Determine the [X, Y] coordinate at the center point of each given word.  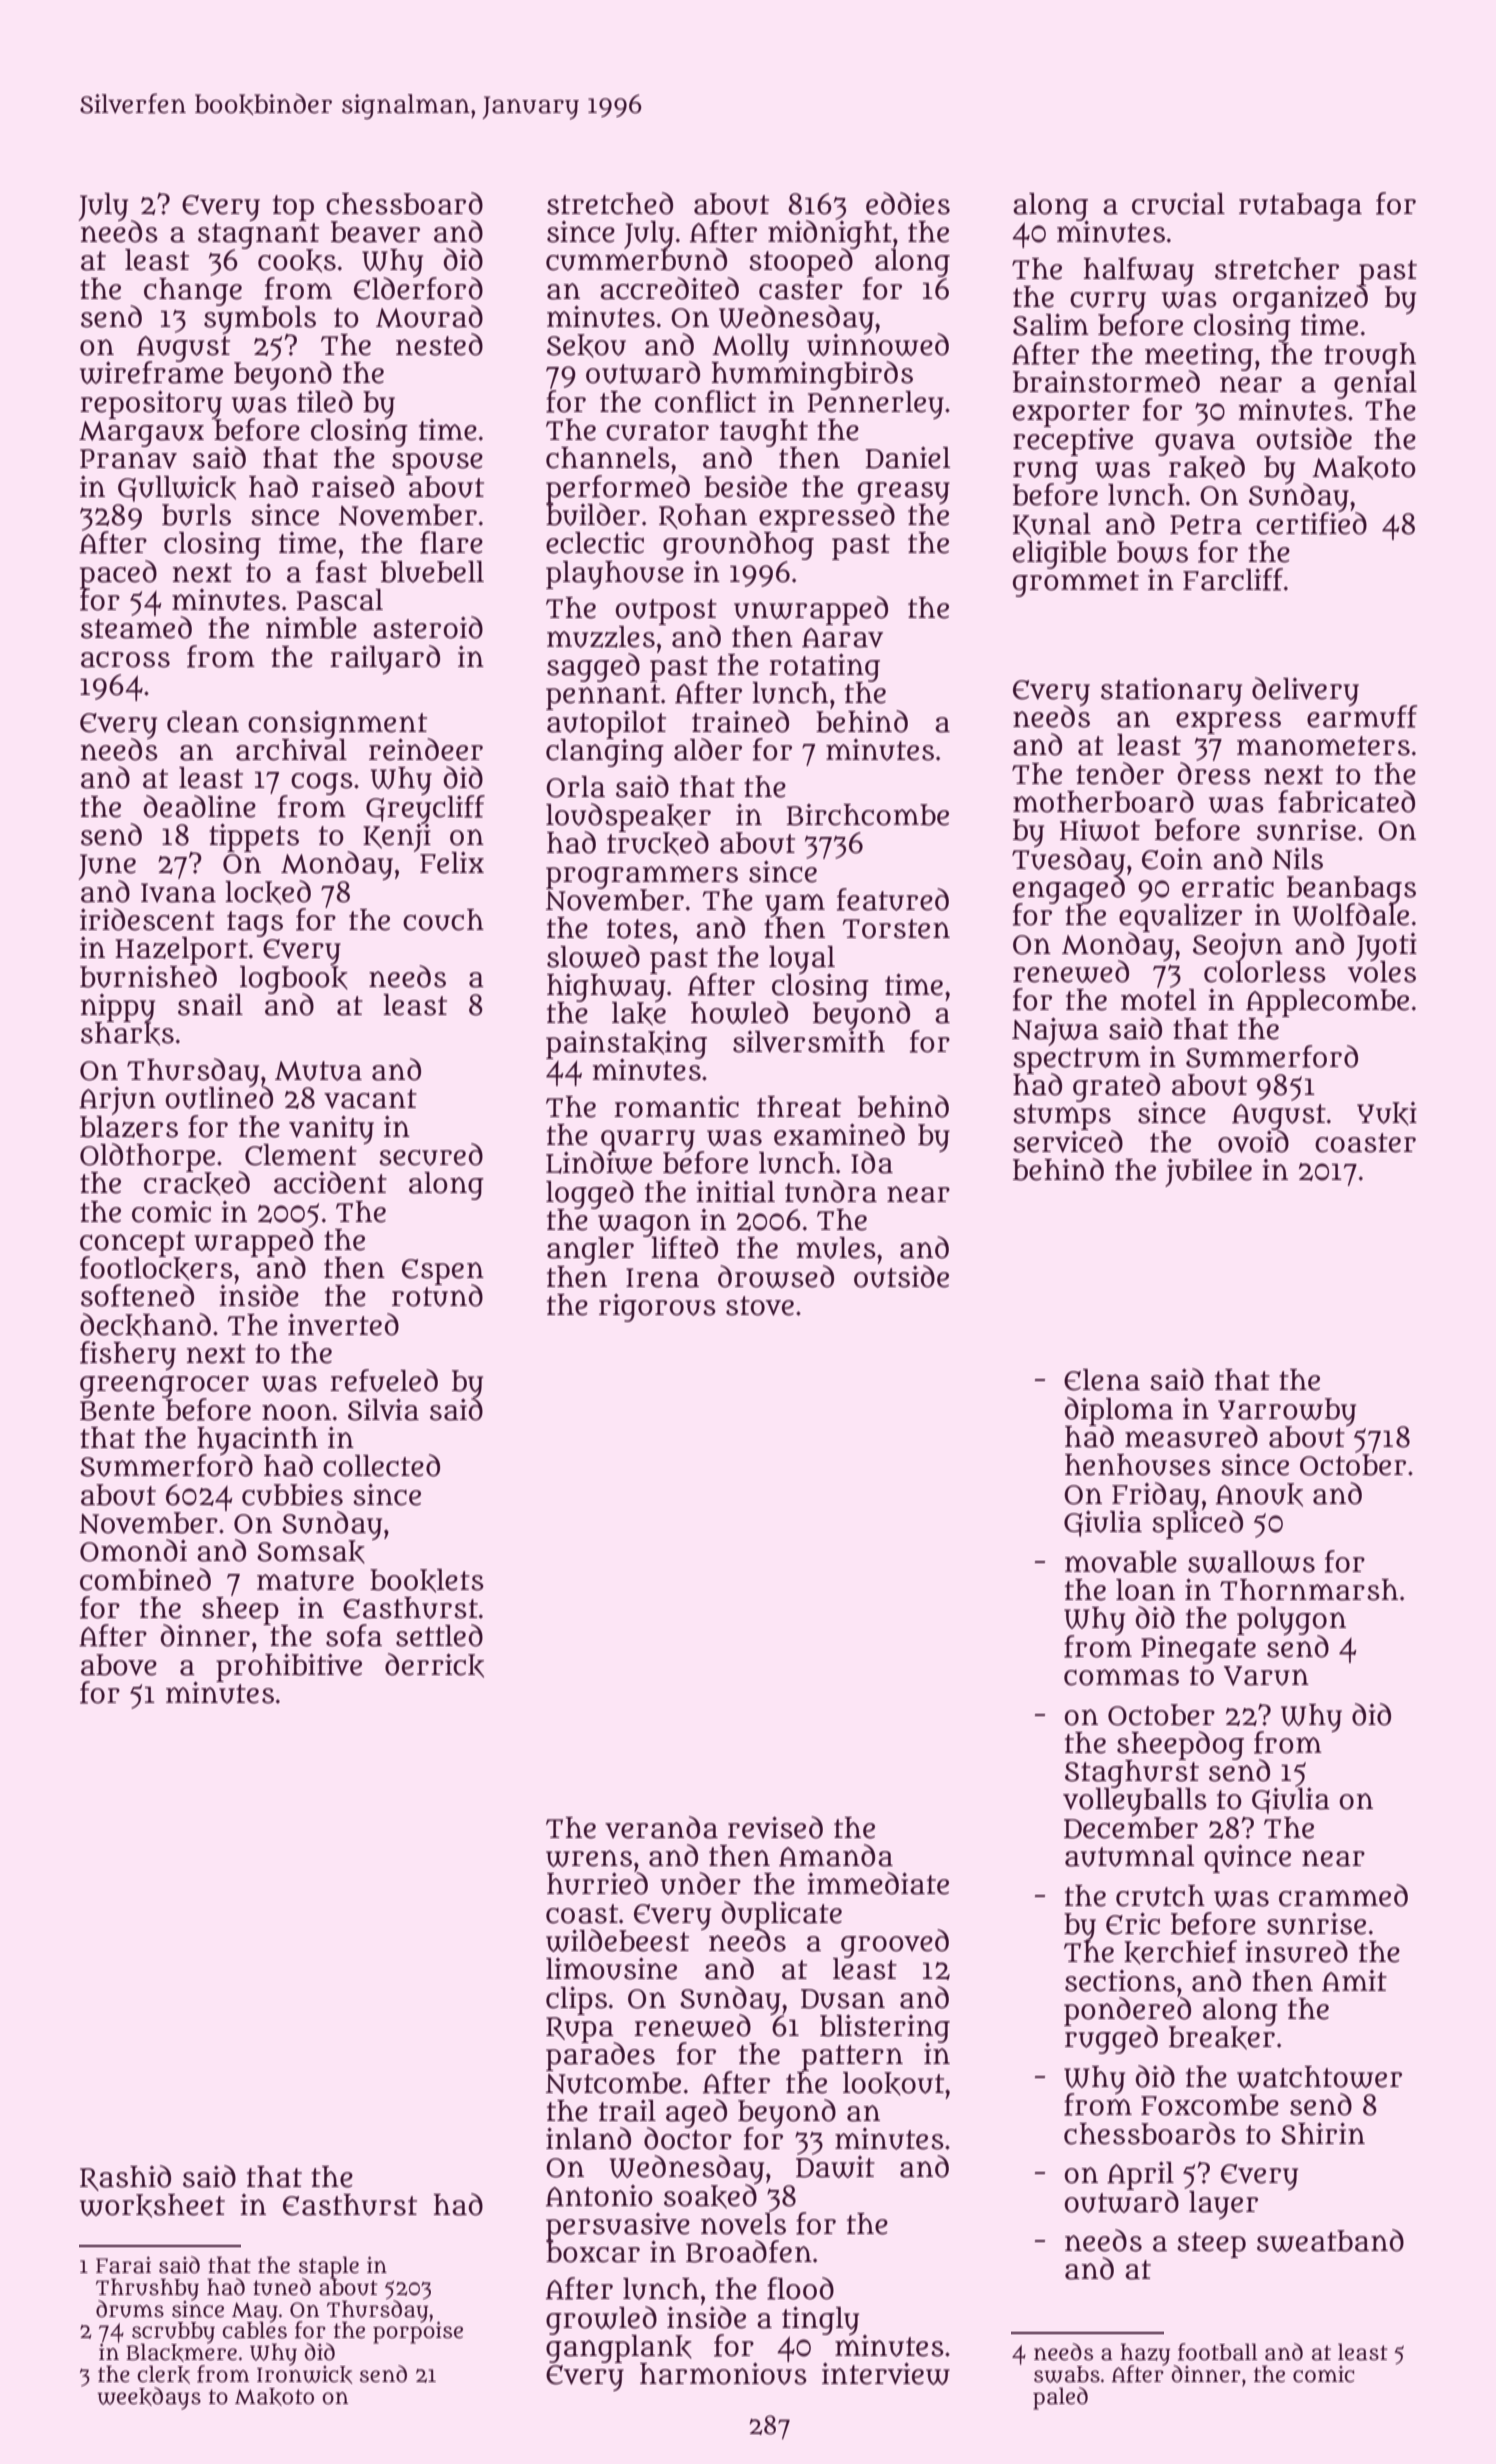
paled [1060, 2398]
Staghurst [1132, 1774]
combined [145, 1579]
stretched [610, 203]
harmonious [723, 2374]
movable [1121, 1562]
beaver [375, 232]
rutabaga [1300, 207]
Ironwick [305, 2374]
